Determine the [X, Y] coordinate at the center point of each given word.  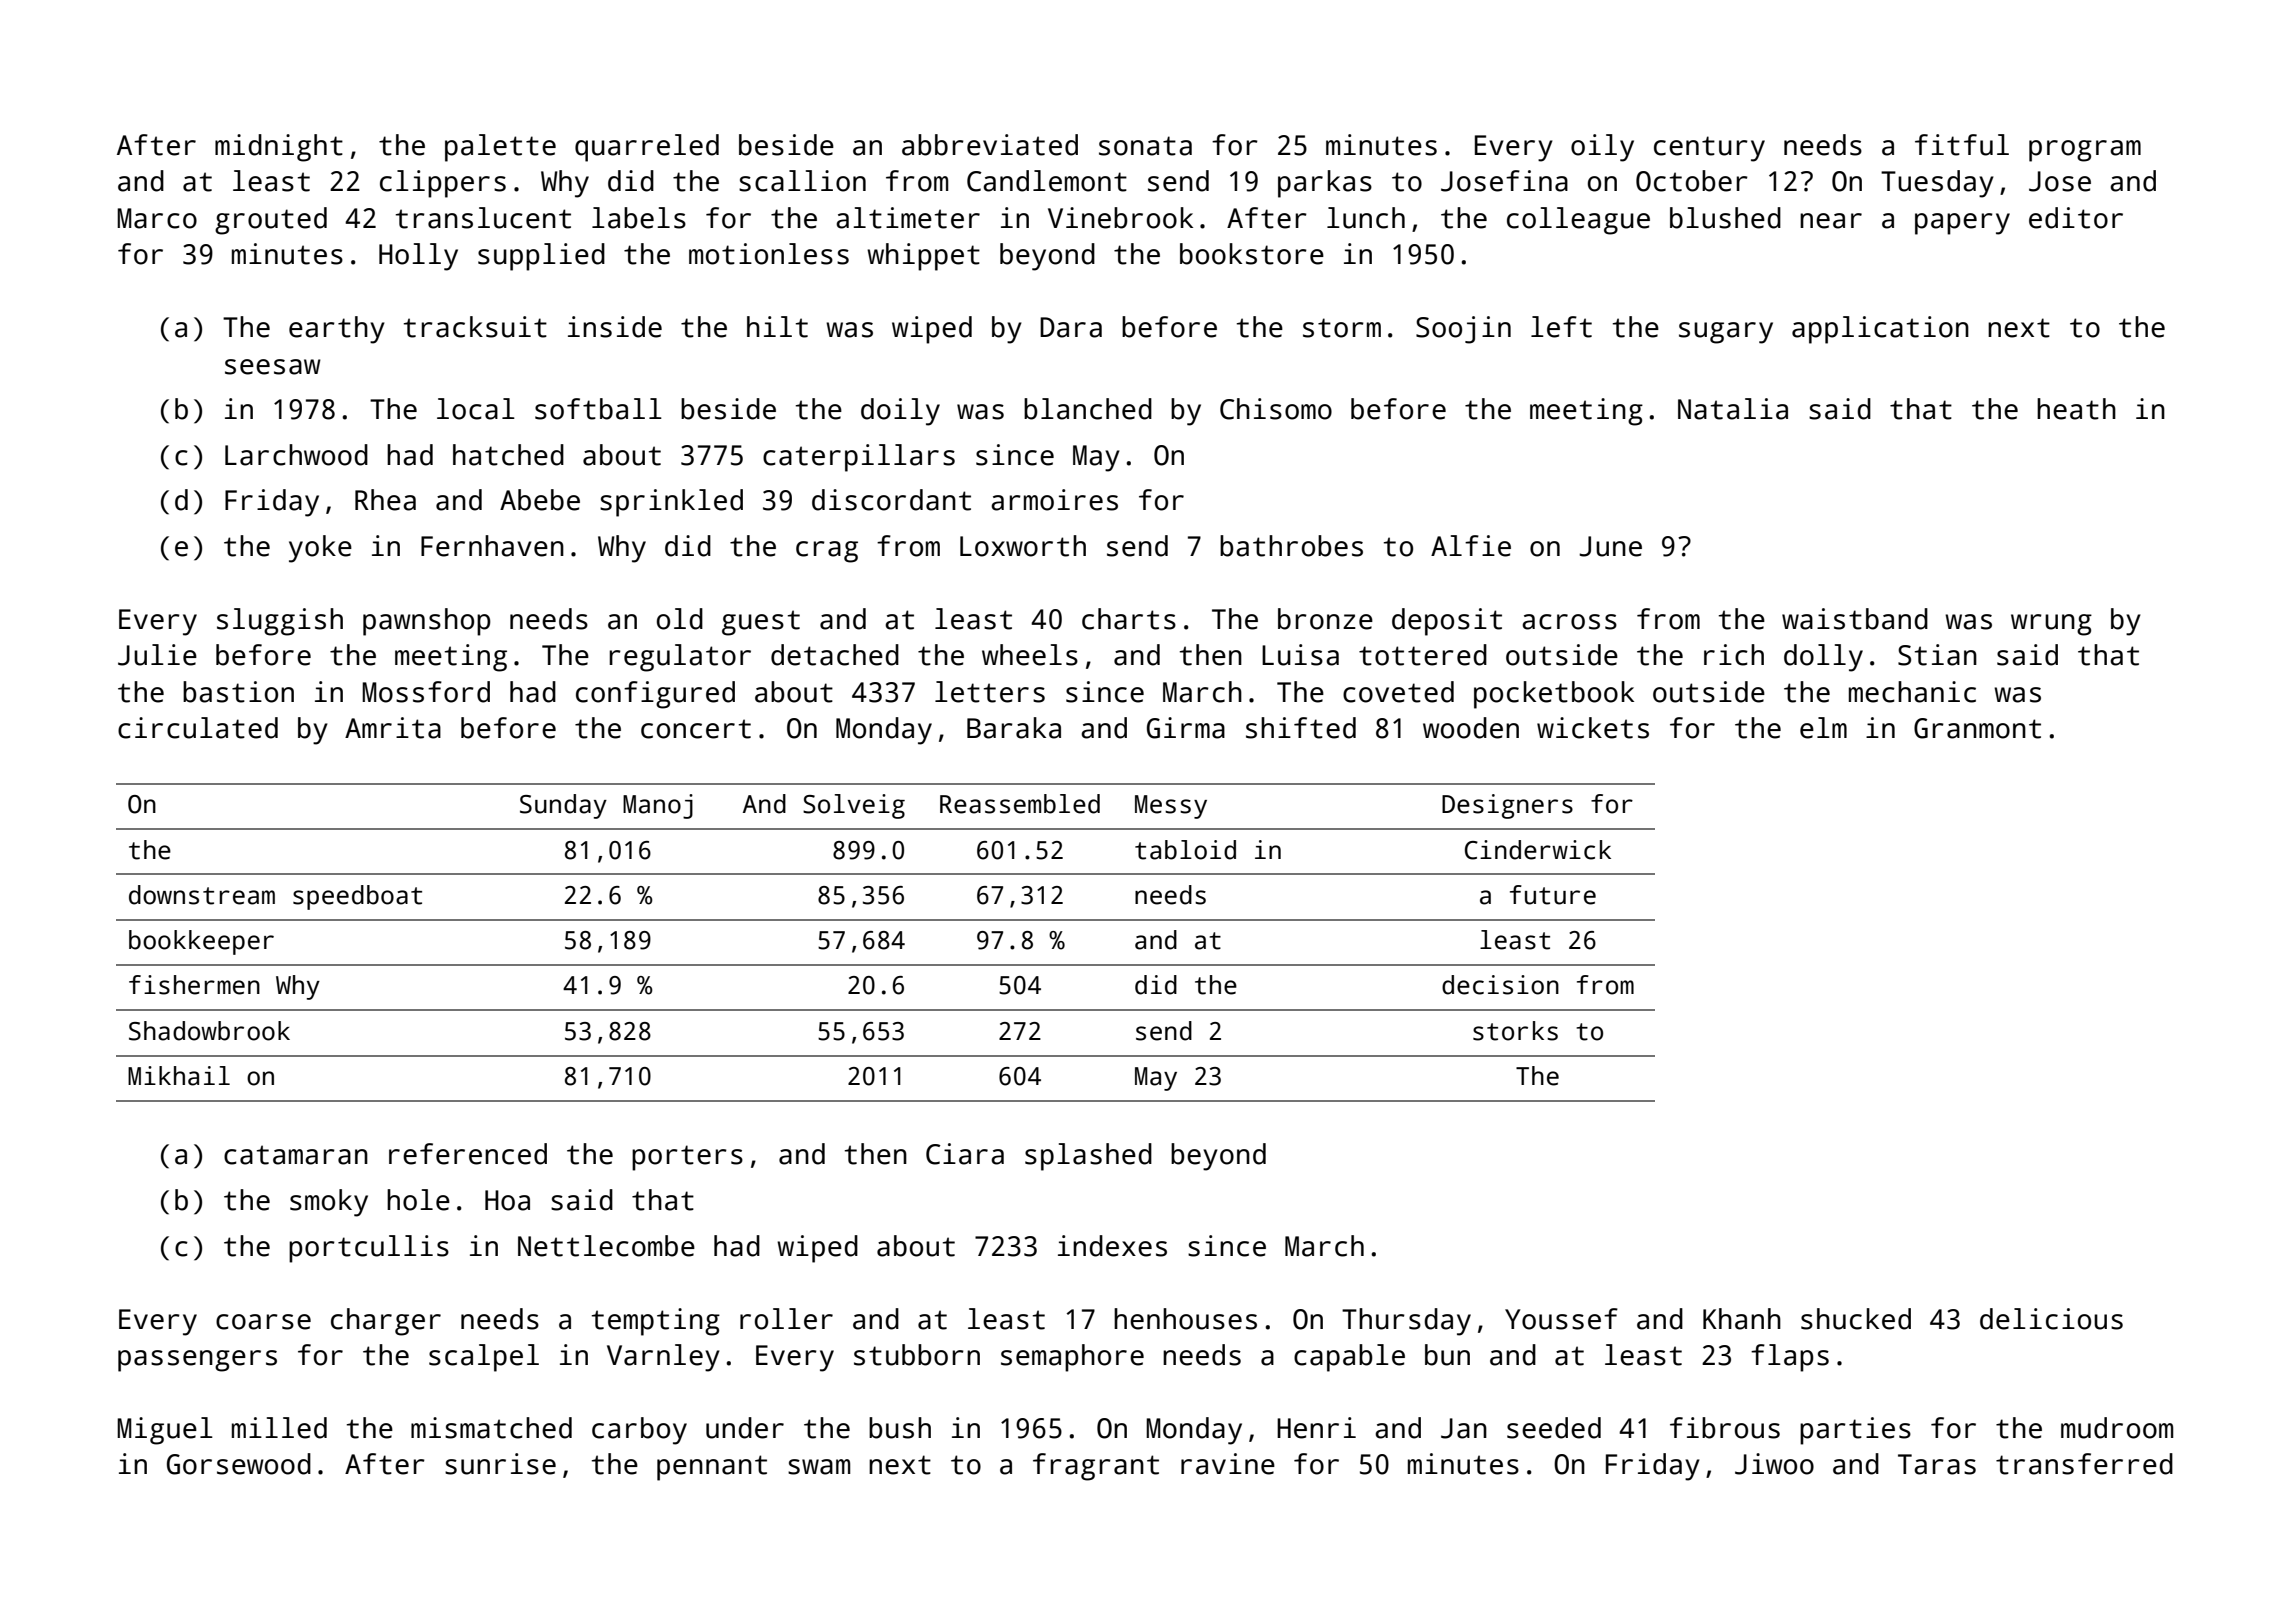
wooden [1471, 728]
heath [2076, 409]
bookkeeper [201, 942]
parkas [1325, 184]
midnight [279, 148]
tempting [656, 1322]
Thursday [1406, 1322]
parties [1855, 1431]
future [1553, 895]
